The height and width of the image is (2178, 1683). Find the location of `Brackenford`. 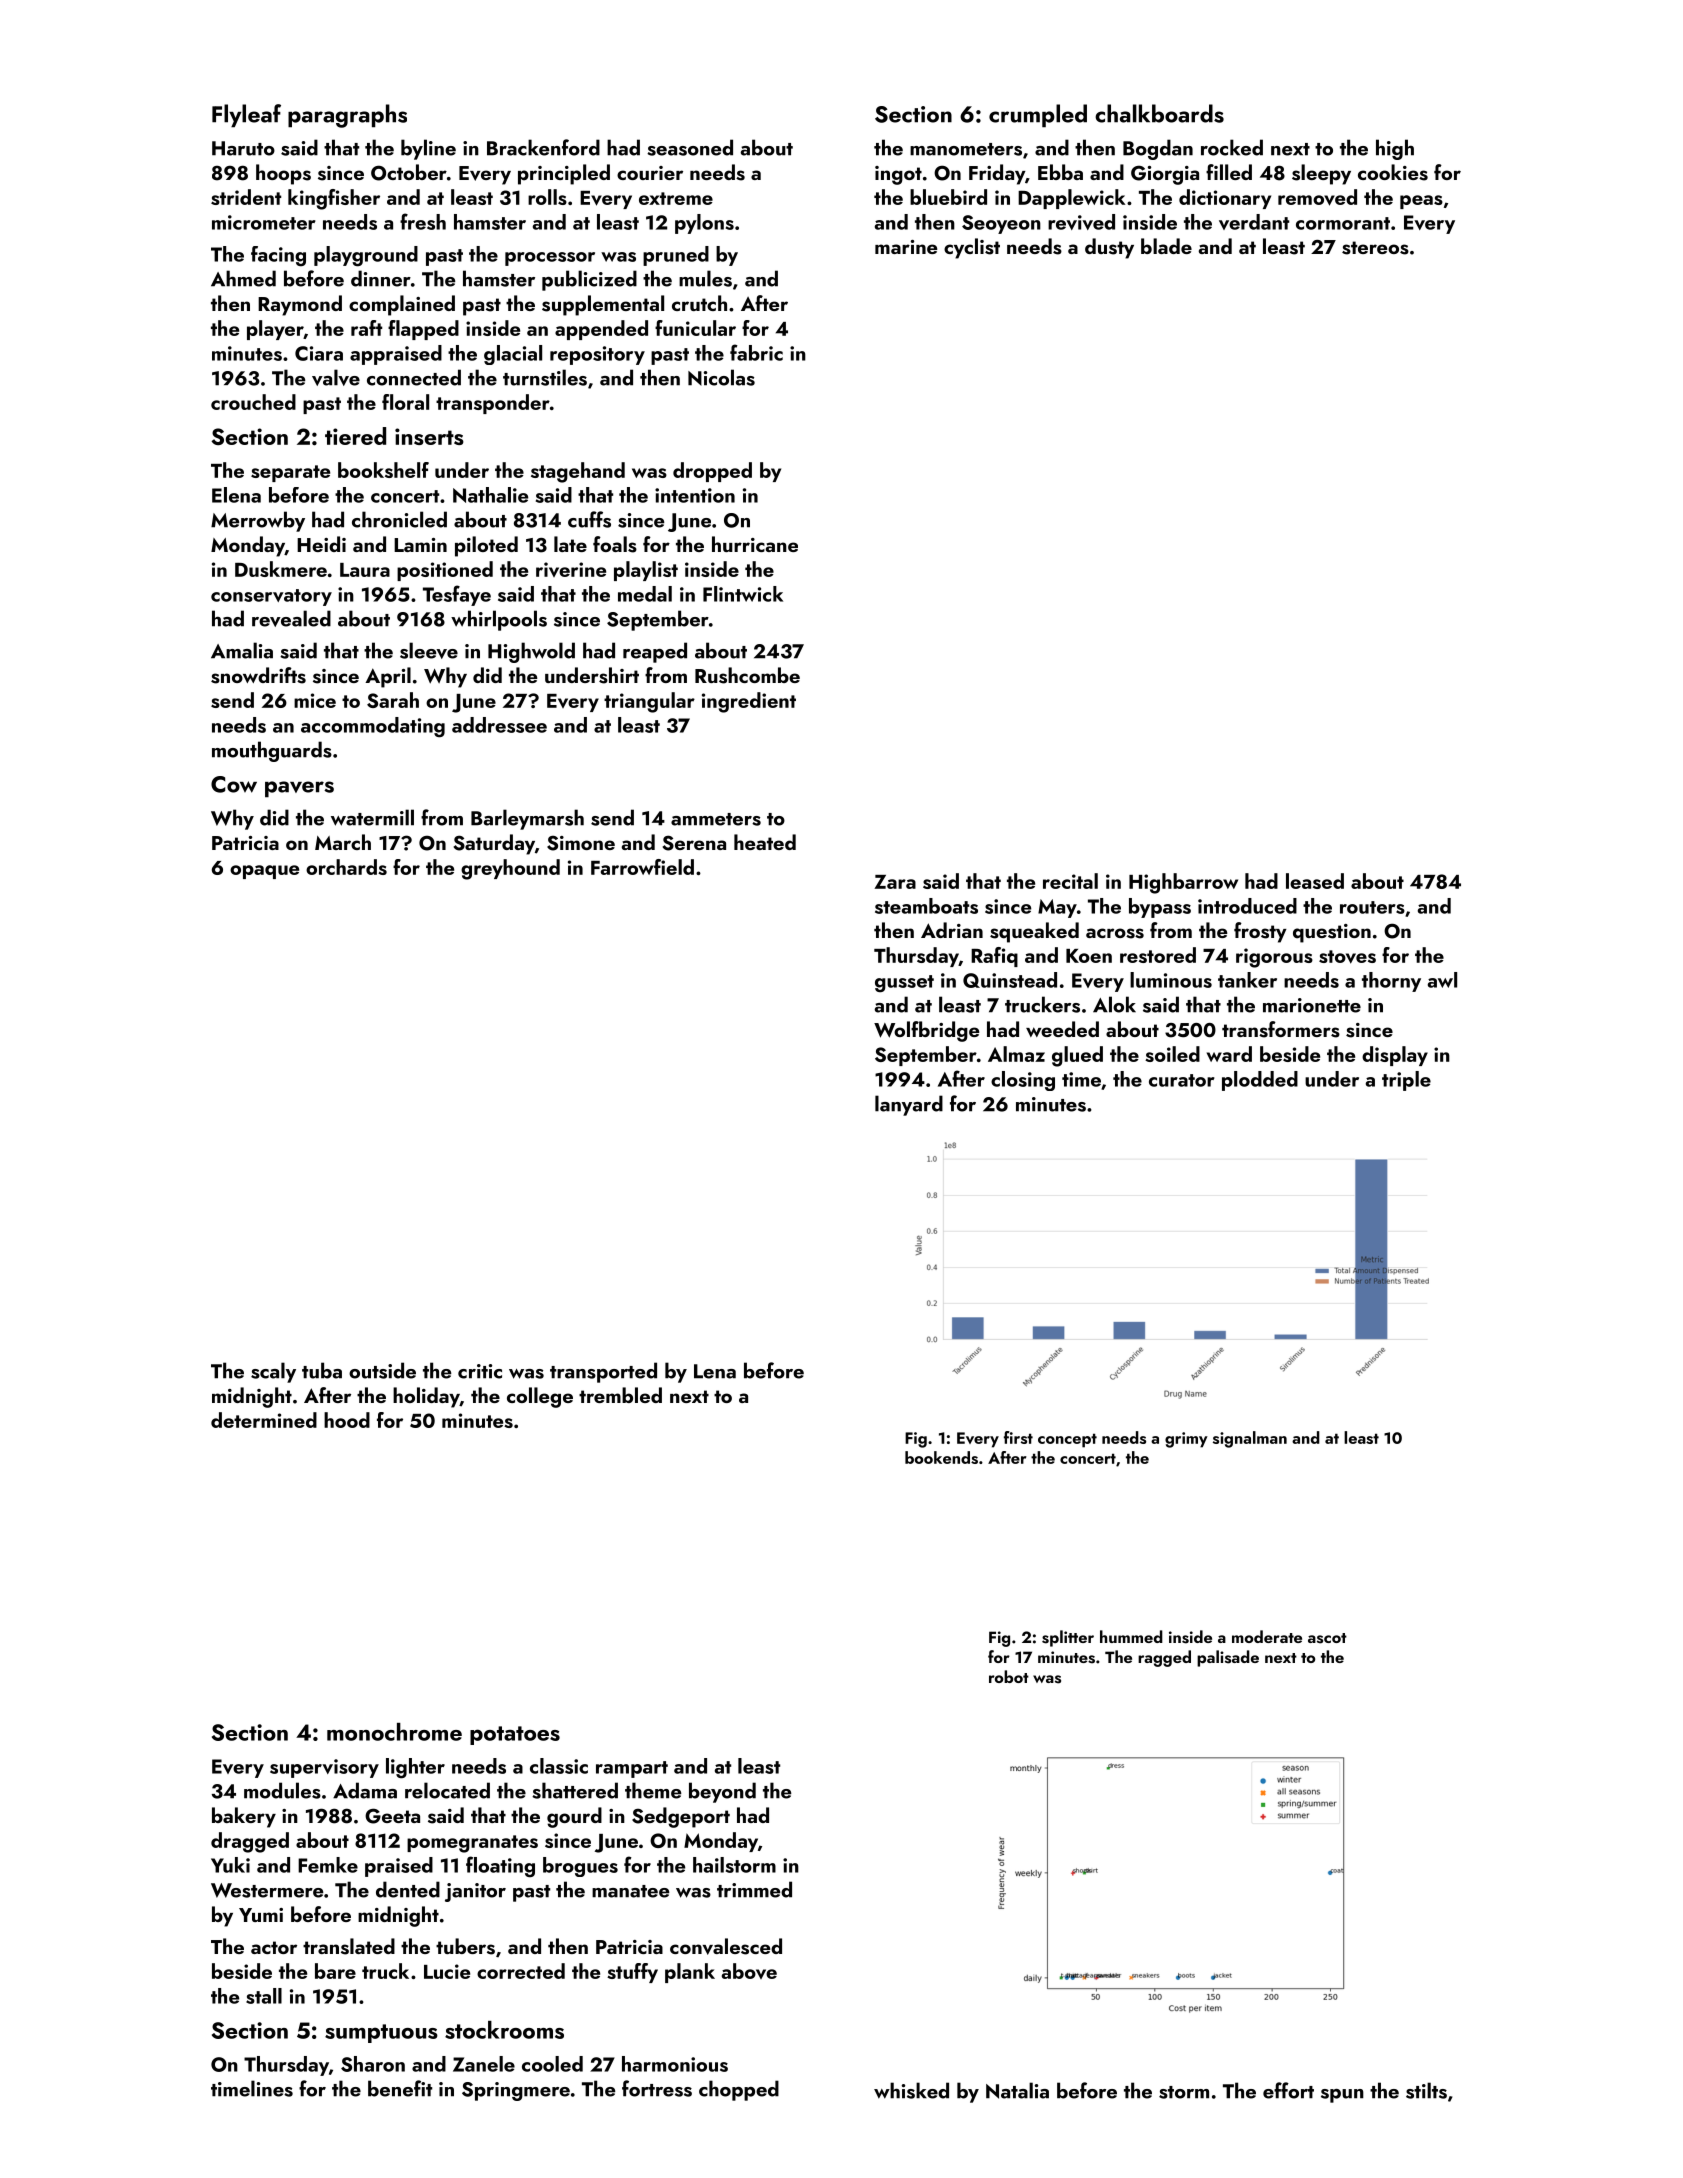

Brackenford is located at coordinates (543, 147).
